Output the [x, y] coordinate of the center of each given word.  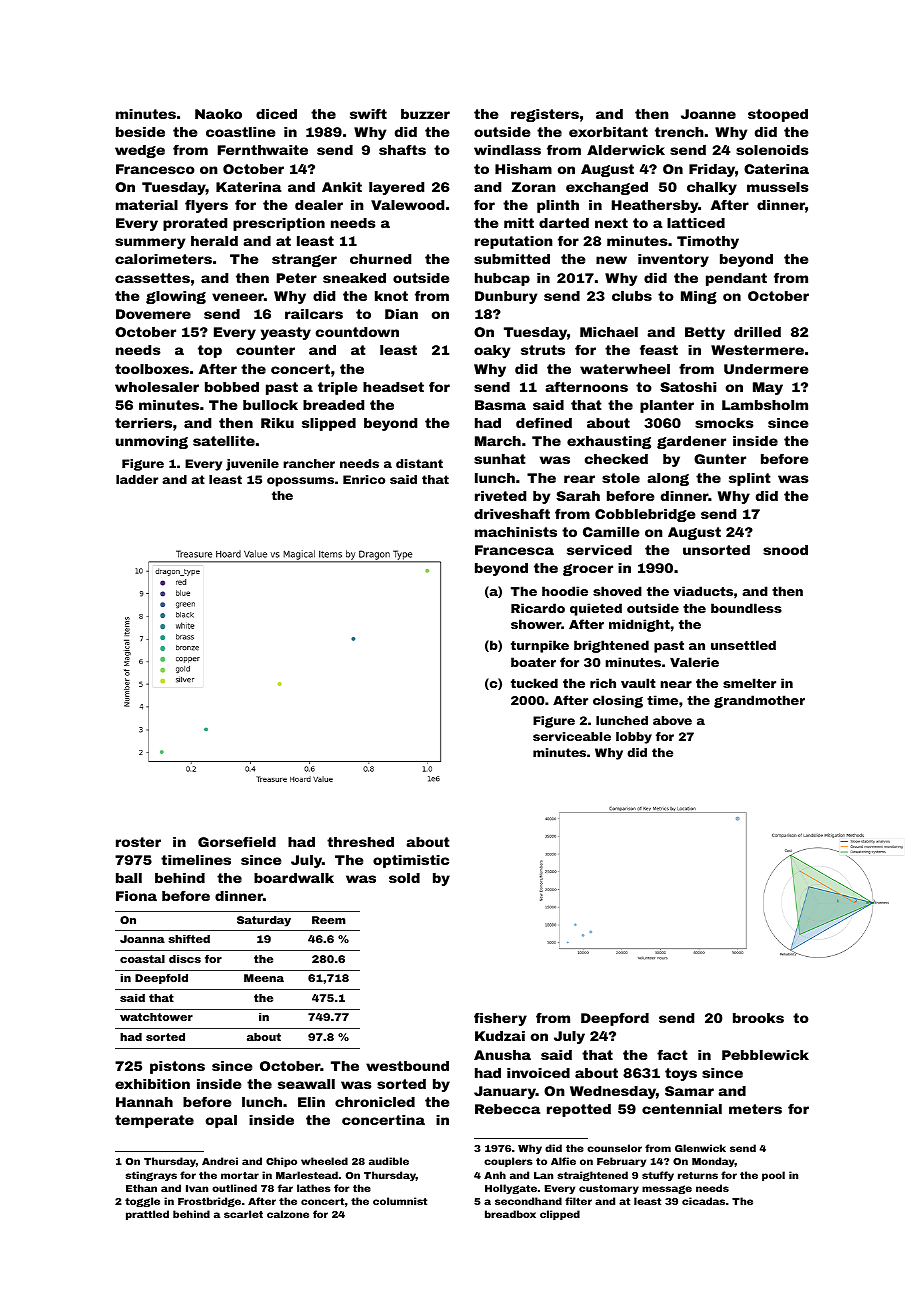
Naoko [218, 114]
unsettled [743, 645]
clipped [560, 1215]
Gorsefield [237, 842]
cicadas [703, 1201]
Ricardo [538, 608]
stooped [778, 115]
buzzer [425, 114]
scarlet [243, 1214]
